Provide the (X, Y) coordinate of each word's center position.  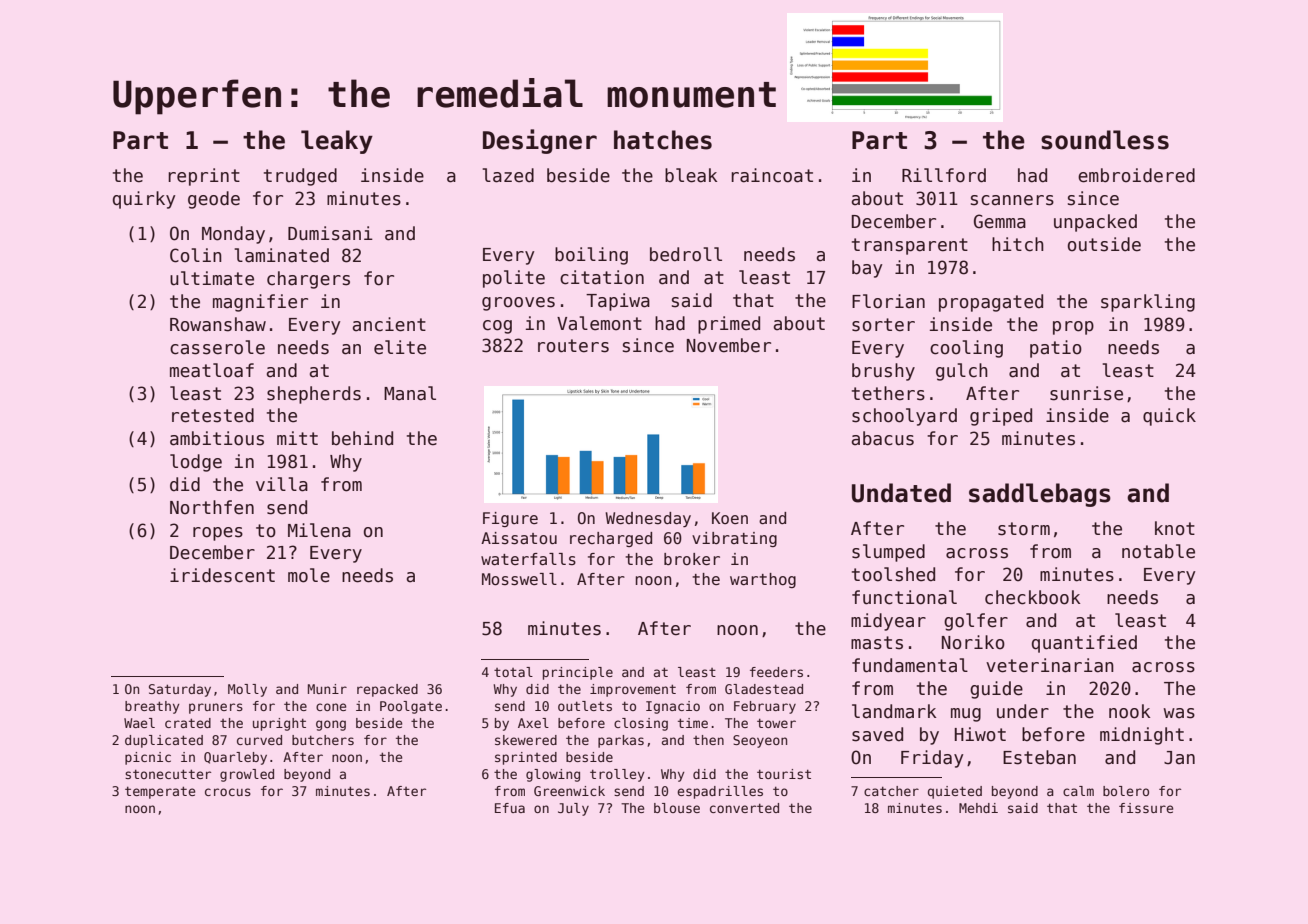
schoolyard (904, 417)
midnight (1142, 736)
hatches (663, 140)
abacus (883, 438)
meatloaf (212, 370)
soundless (1105, 140)
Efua (510, 808)
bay (867, 269)
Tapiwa (618, 302)
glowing (553, 775)
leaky (337, 142)
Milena (319, 530)
